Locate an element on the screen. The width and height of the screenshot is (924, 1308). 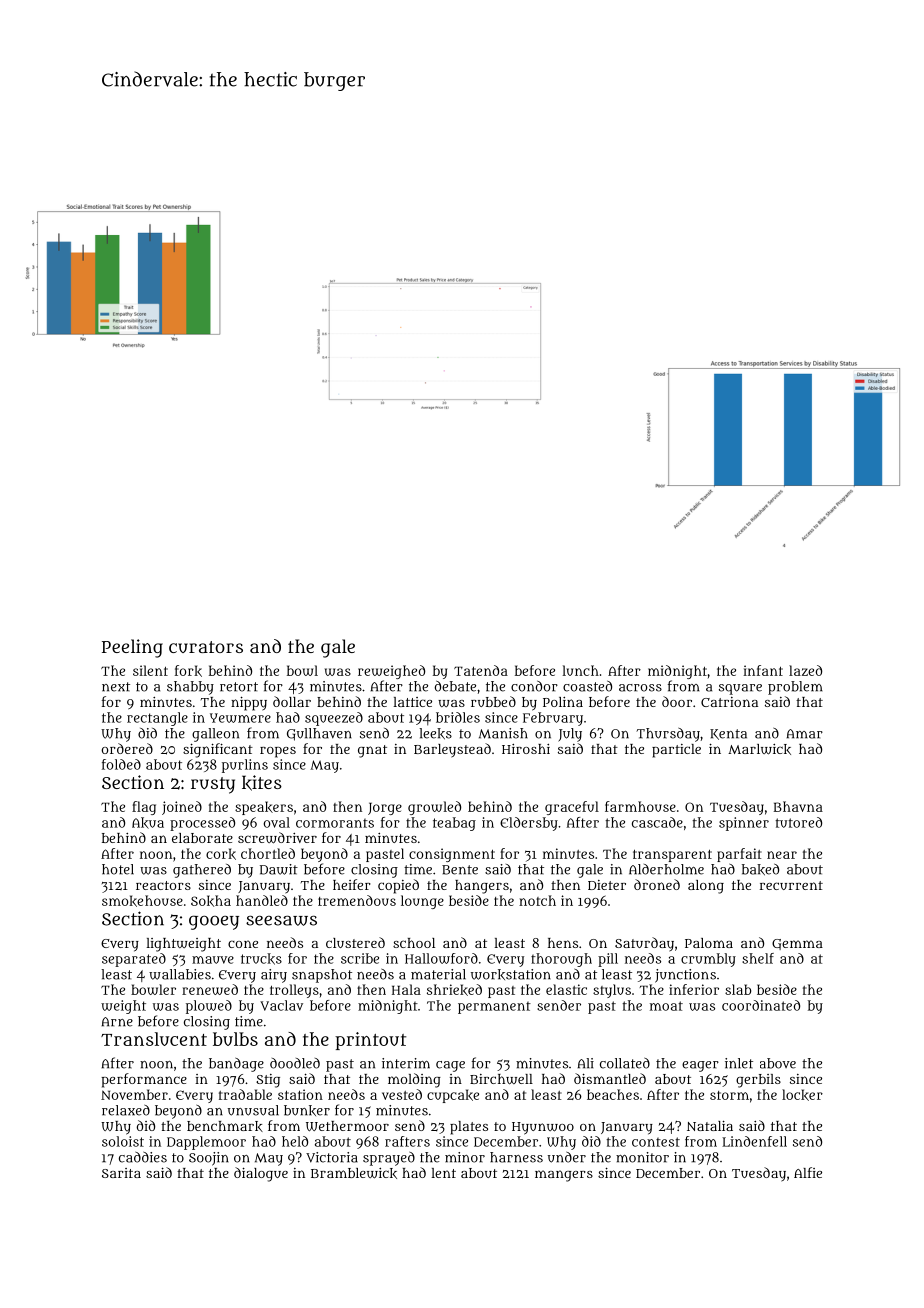
cascade is located at coordinates (657, 822).
